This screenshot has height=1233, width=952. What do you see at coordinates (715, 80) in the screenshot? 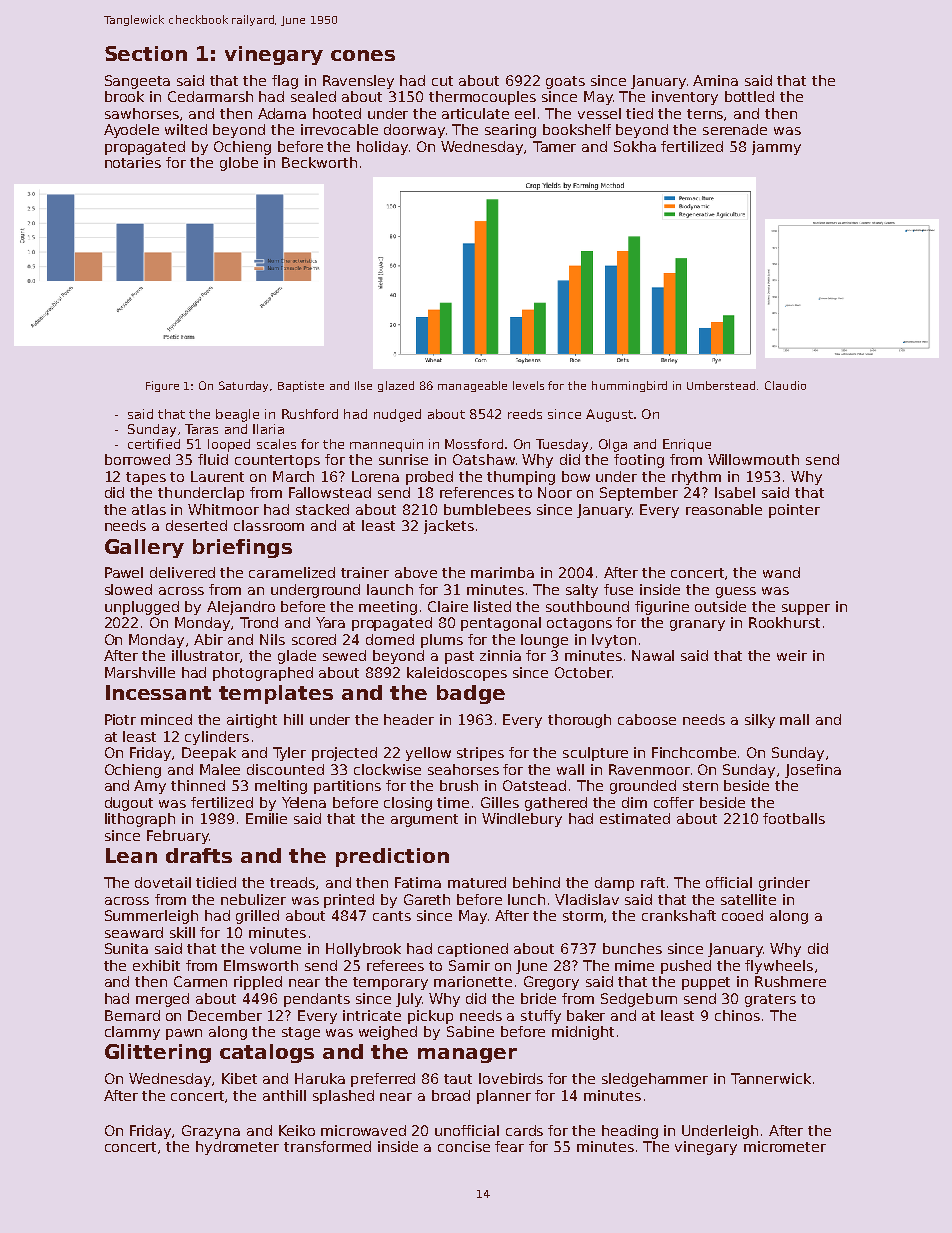
I see `Amina` at bounding box center [715, 80].
